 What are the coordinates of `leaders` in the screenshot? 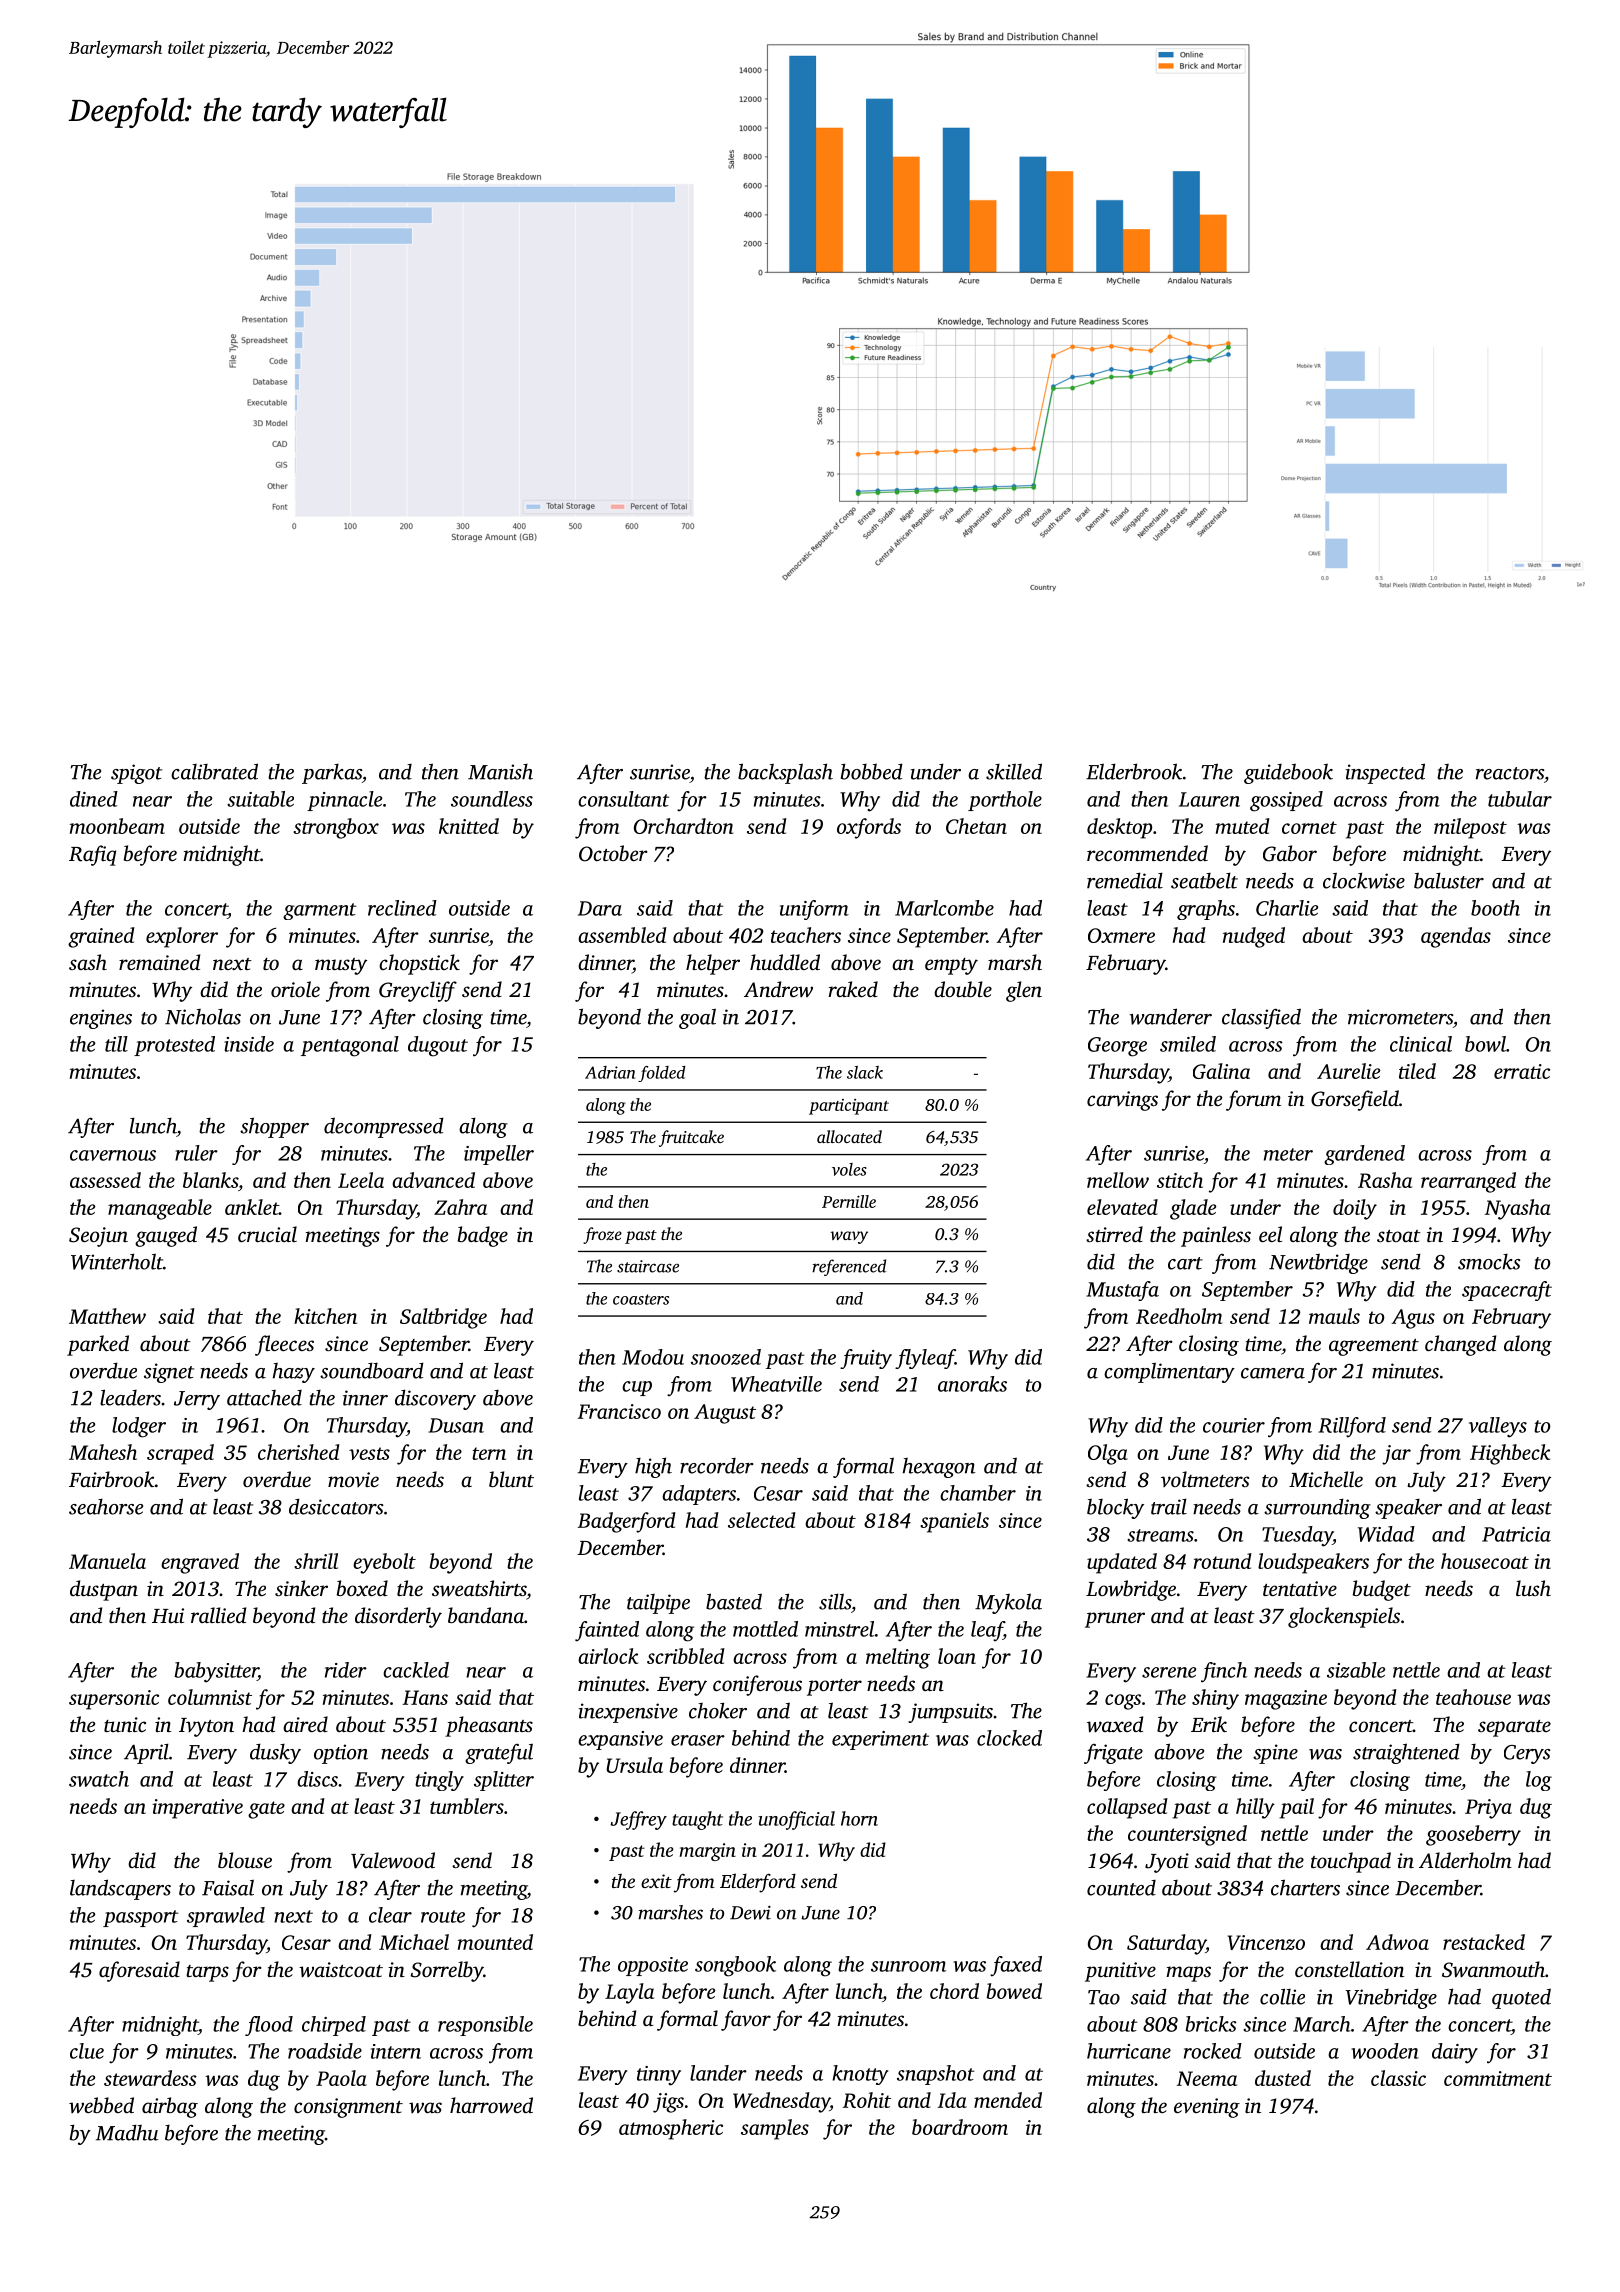 It's located at (130, 1397).
